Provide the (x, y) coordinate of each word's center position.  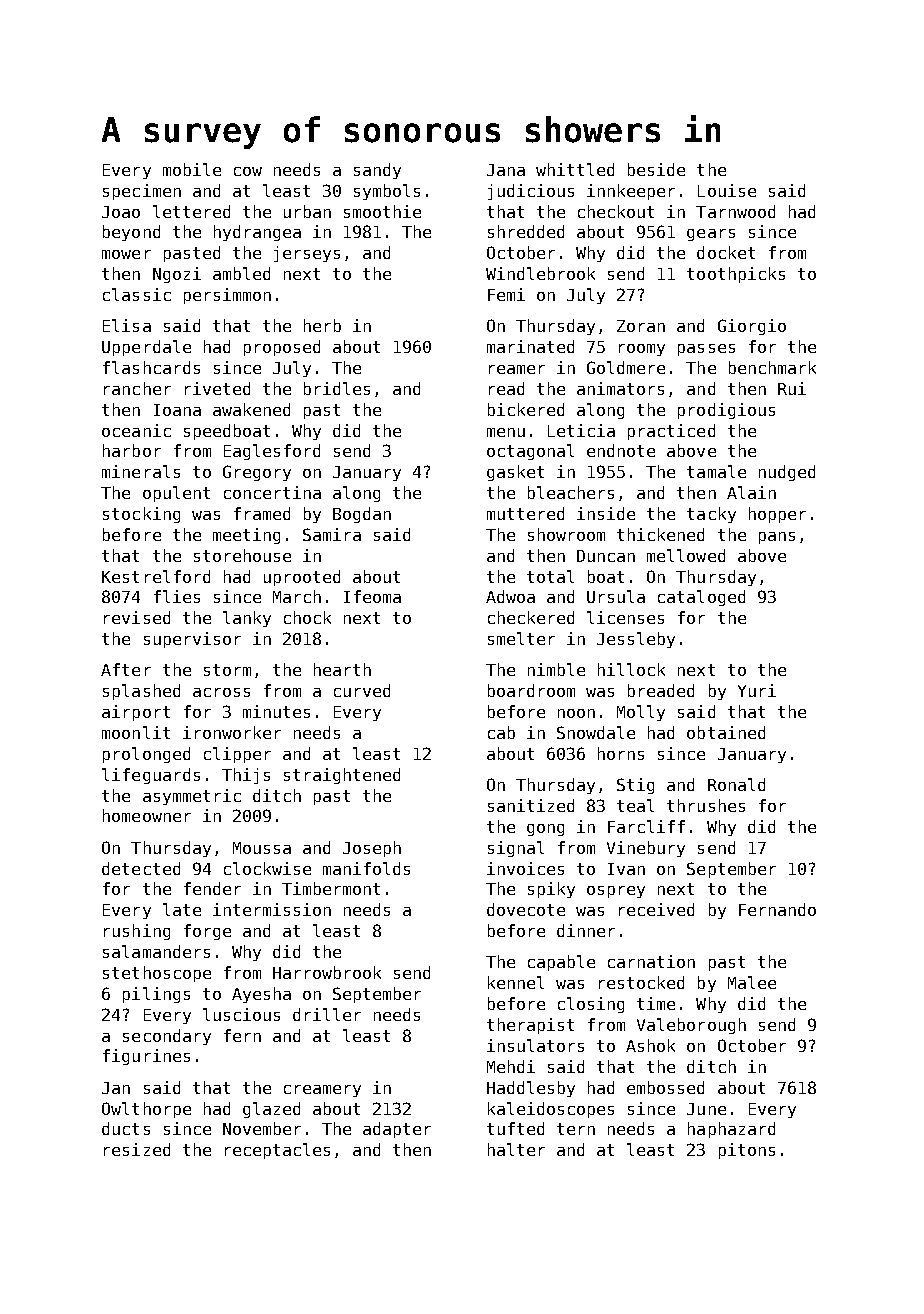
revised (137, 617)
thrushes (706, 805)
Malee (752, 982)
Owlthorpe (146, 1110)
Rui (792, 388)
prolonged (146, 755)
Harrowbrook (327, 972)
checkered (531, 617)
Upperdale (146, 348)
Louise (727, 190)
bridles (337, 388)
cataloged (701, 598)
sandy (377, 171)
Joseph (372, 849)
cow (248, 171)
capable (561, 963)
